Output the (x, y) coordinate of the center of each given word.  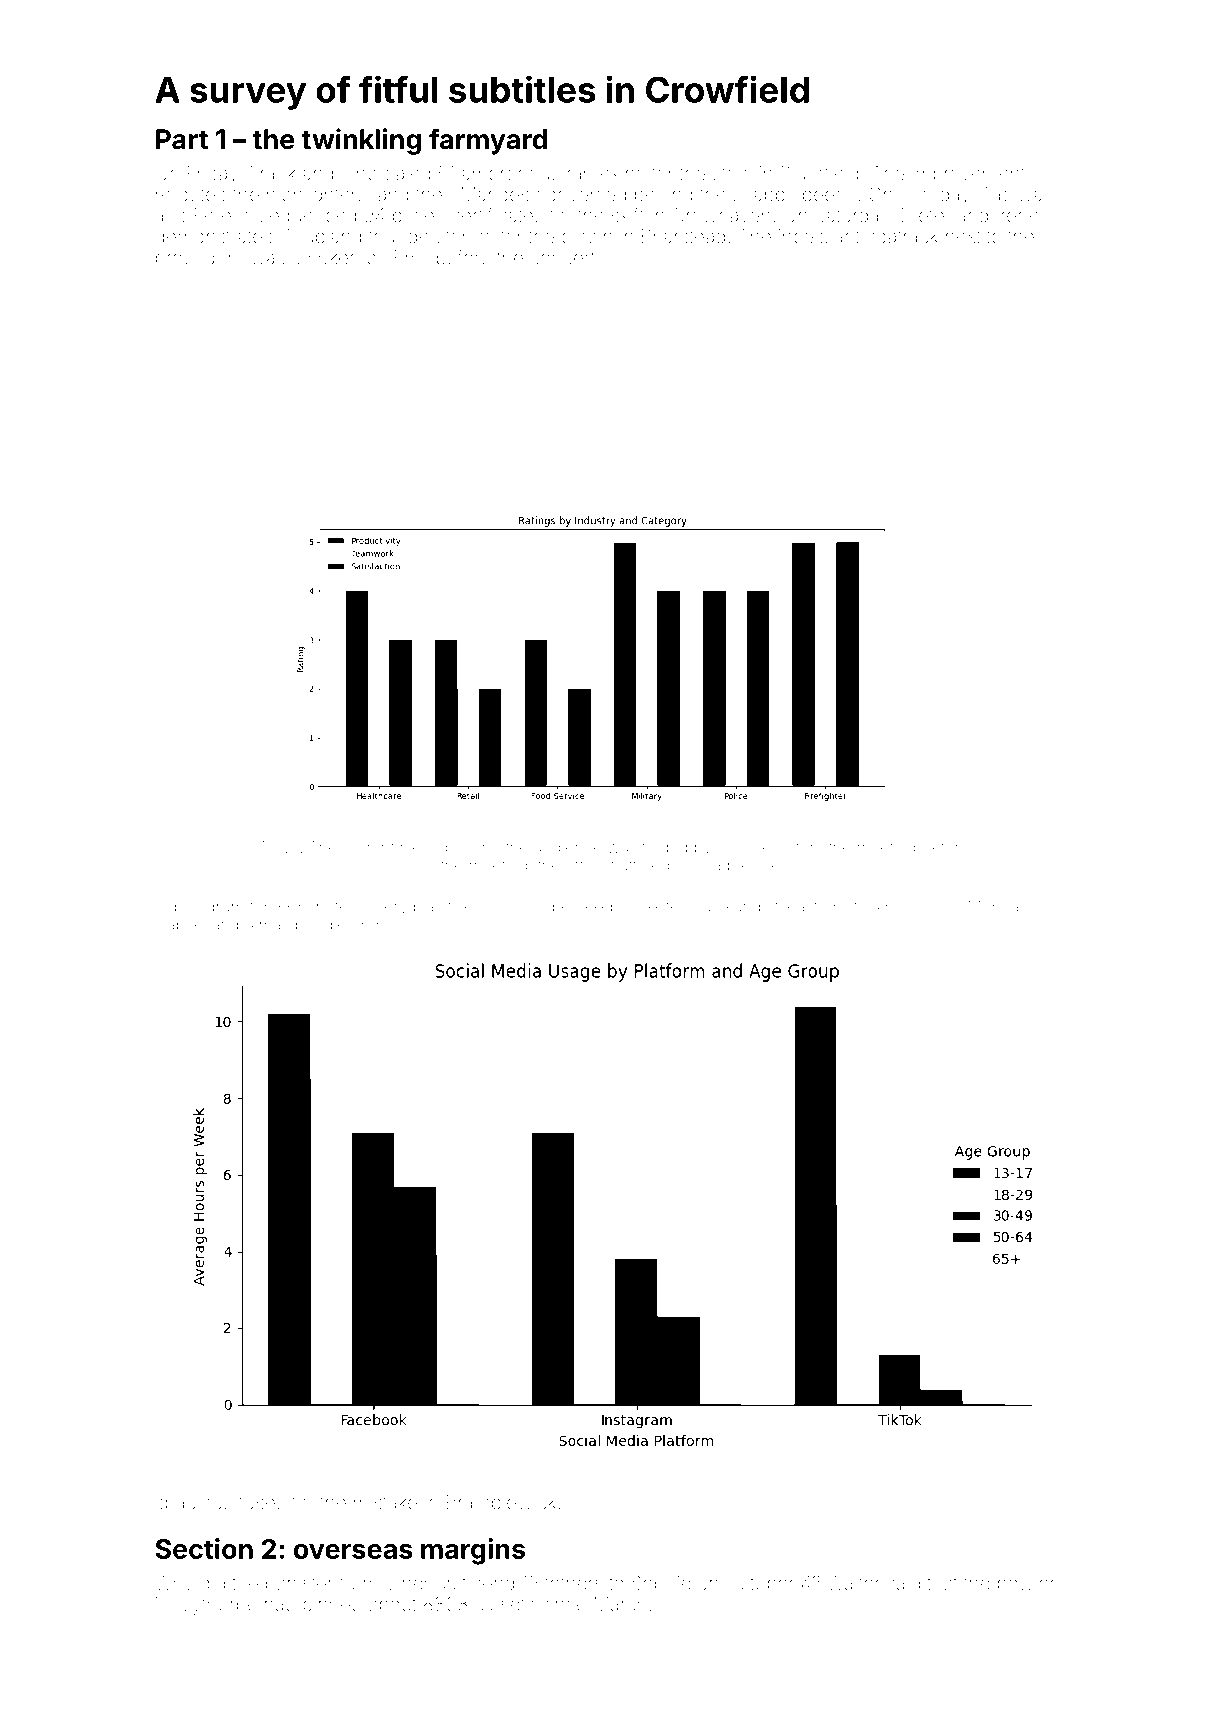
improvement (969, 175)
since (564, 1604)
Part (182, 139)
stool (732, 173)
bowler (1026, 1583)
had (280, 1604)
